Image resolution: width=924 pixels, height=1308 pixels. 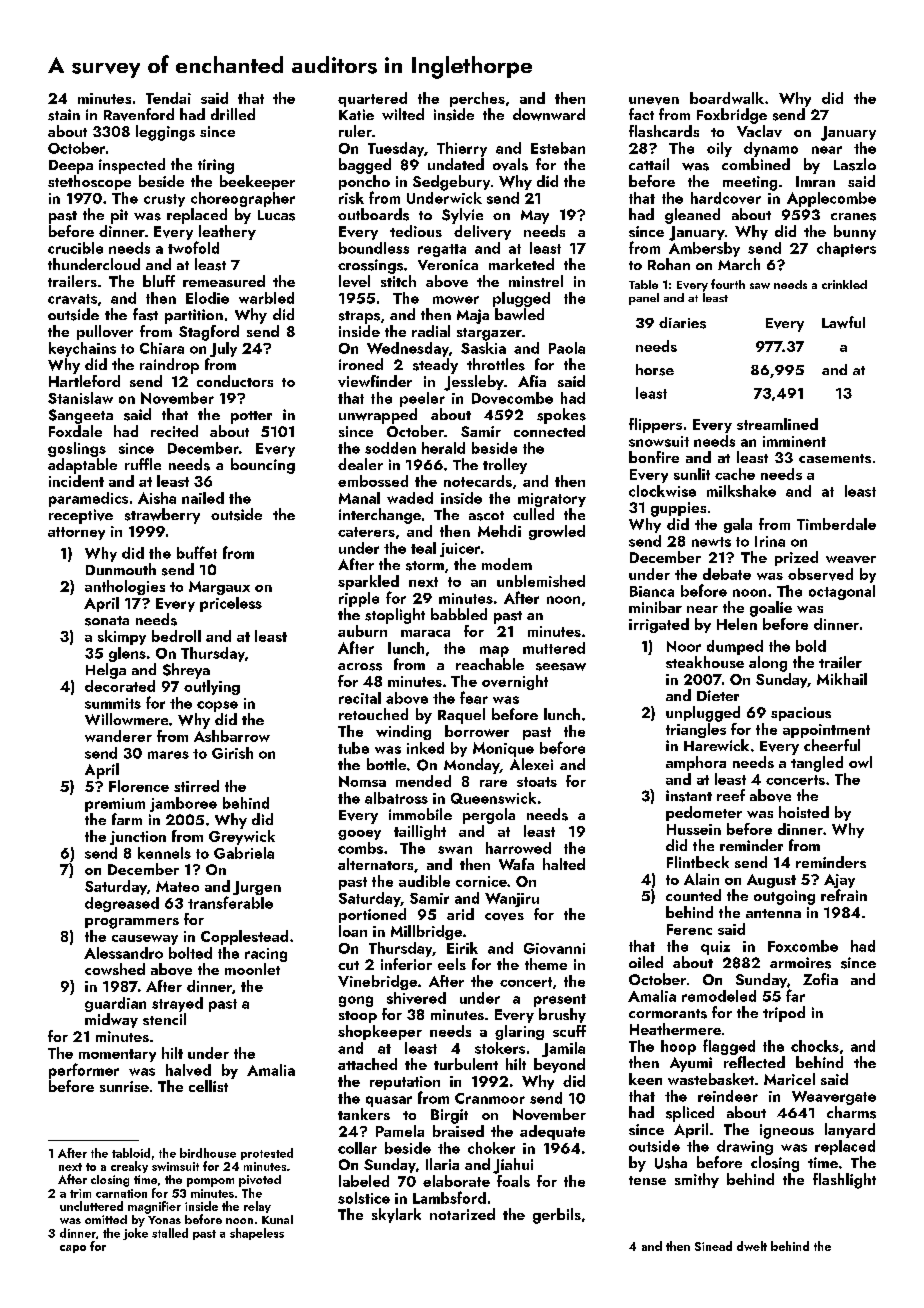 I want to click on beekeeper, so click(x=257, y=182).
